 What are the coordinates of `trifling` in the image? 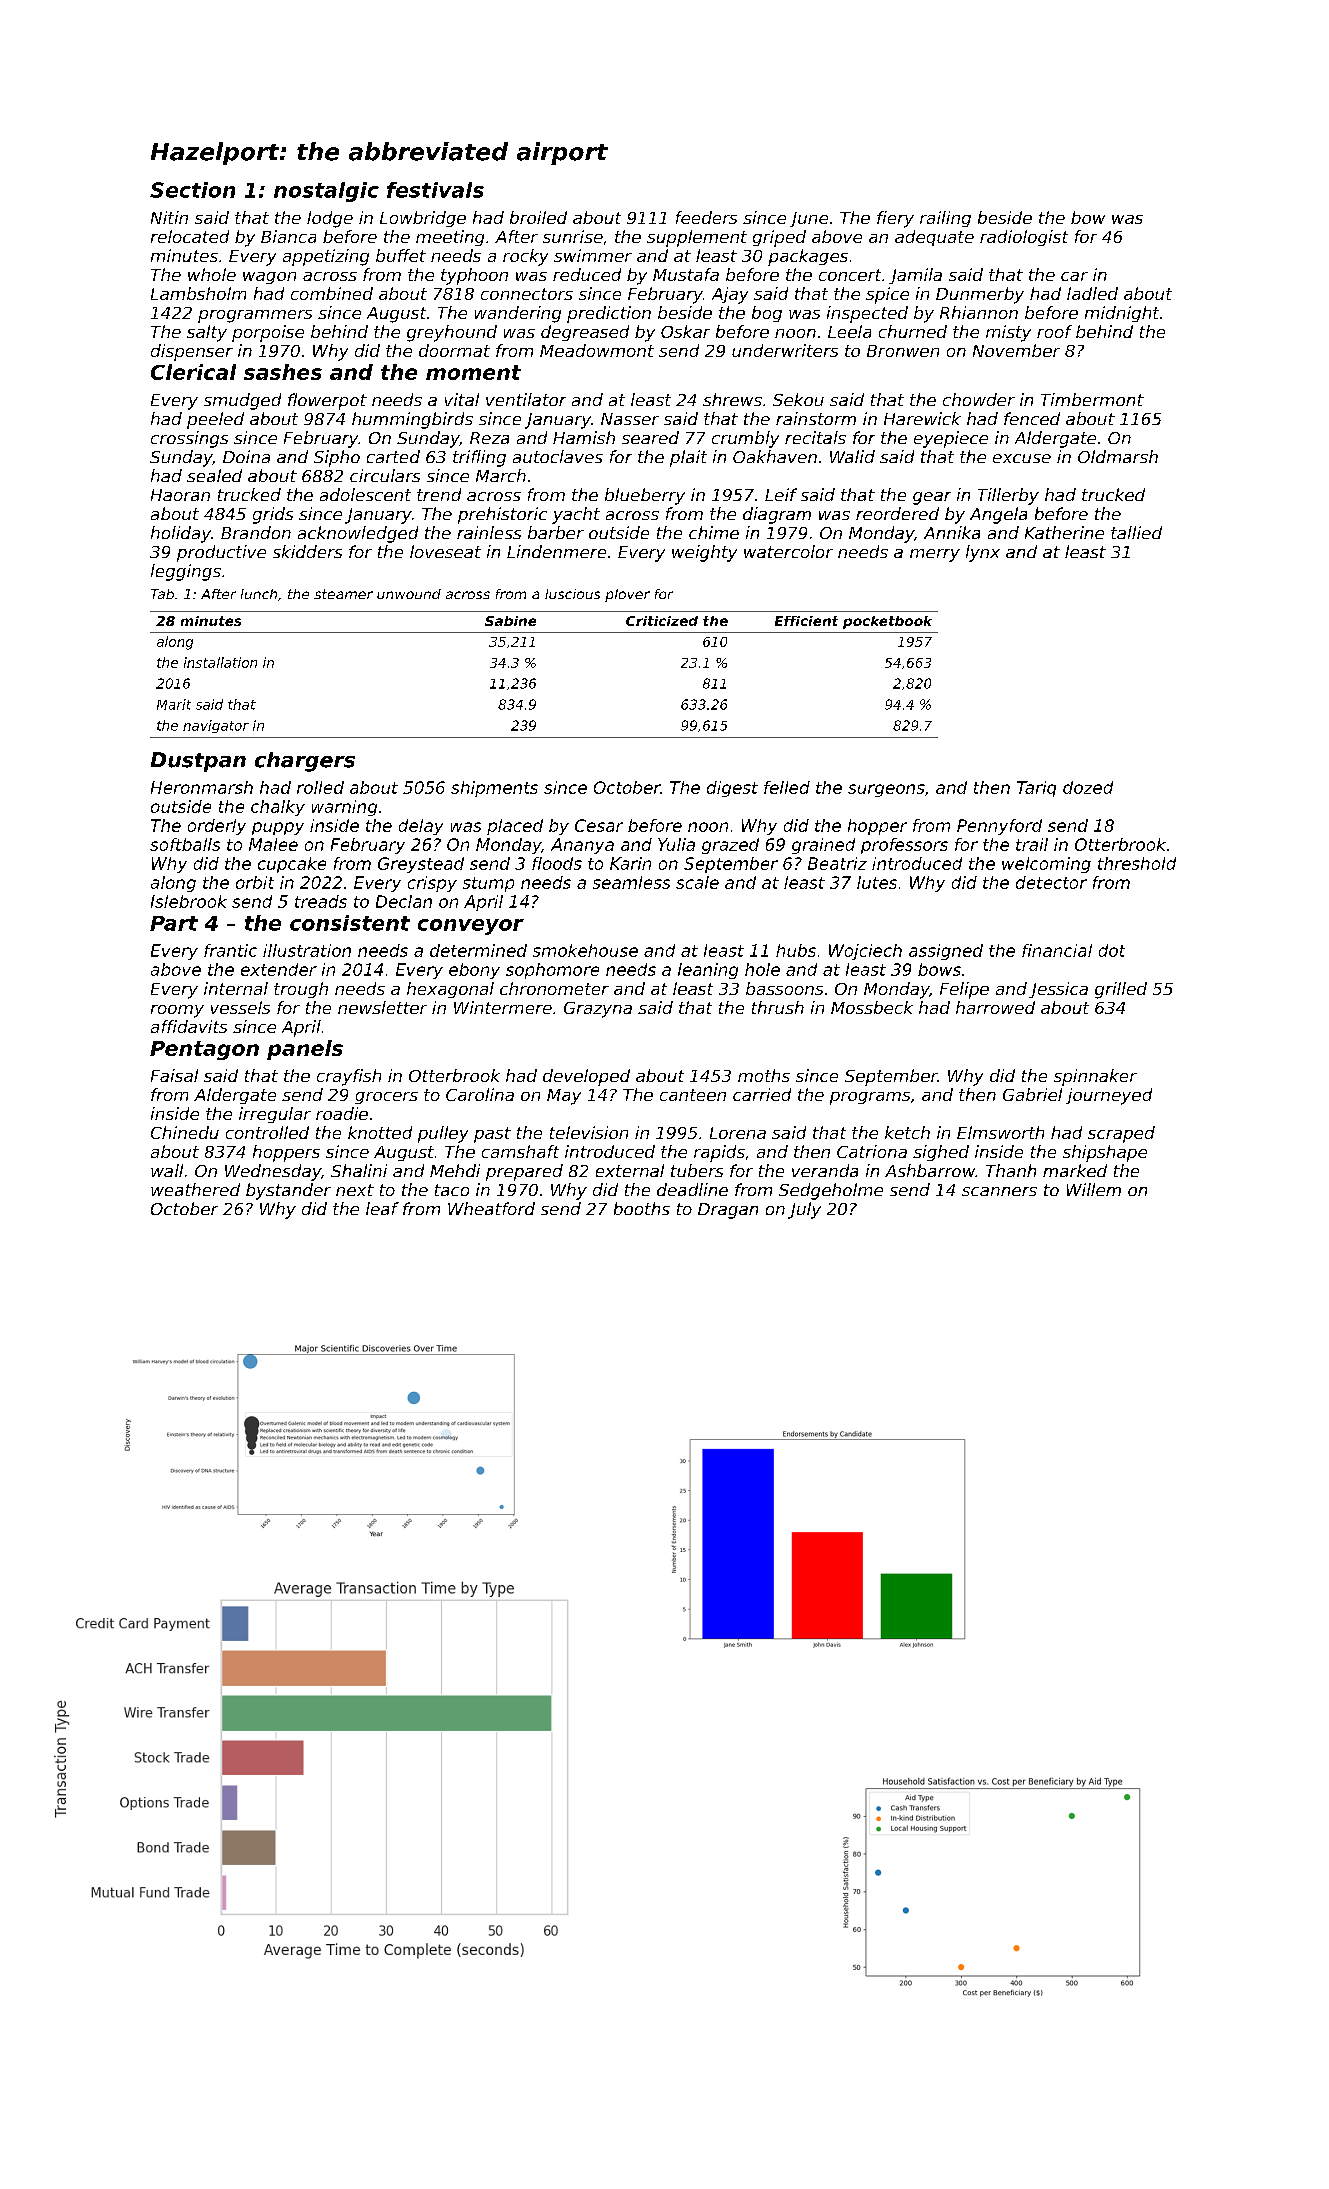 It's located at (479, 458).
